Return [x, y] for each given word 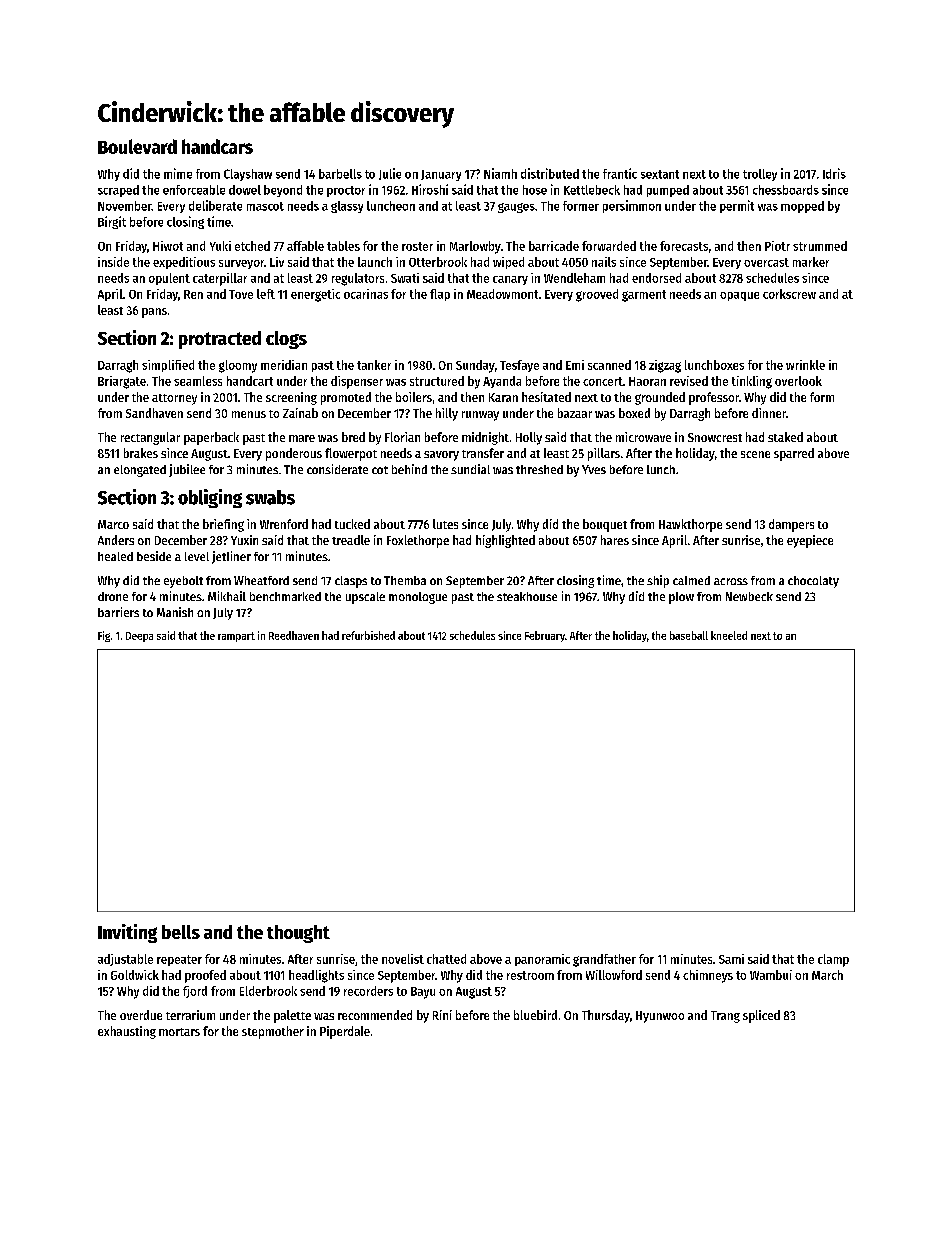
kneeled [729, 635]
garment [644, 296]
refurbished [368, 635]
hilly [447, 414]
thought [298, 934]
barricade [554, 246]
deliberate [215, 205]
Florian [402, 437]
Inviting [127, 933]
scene [755, 454]
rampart [236, 637]
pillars [604, 454]
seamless [198, 381]
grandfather [604, 960]
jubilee [187, 470]
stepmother [273, 1032]
